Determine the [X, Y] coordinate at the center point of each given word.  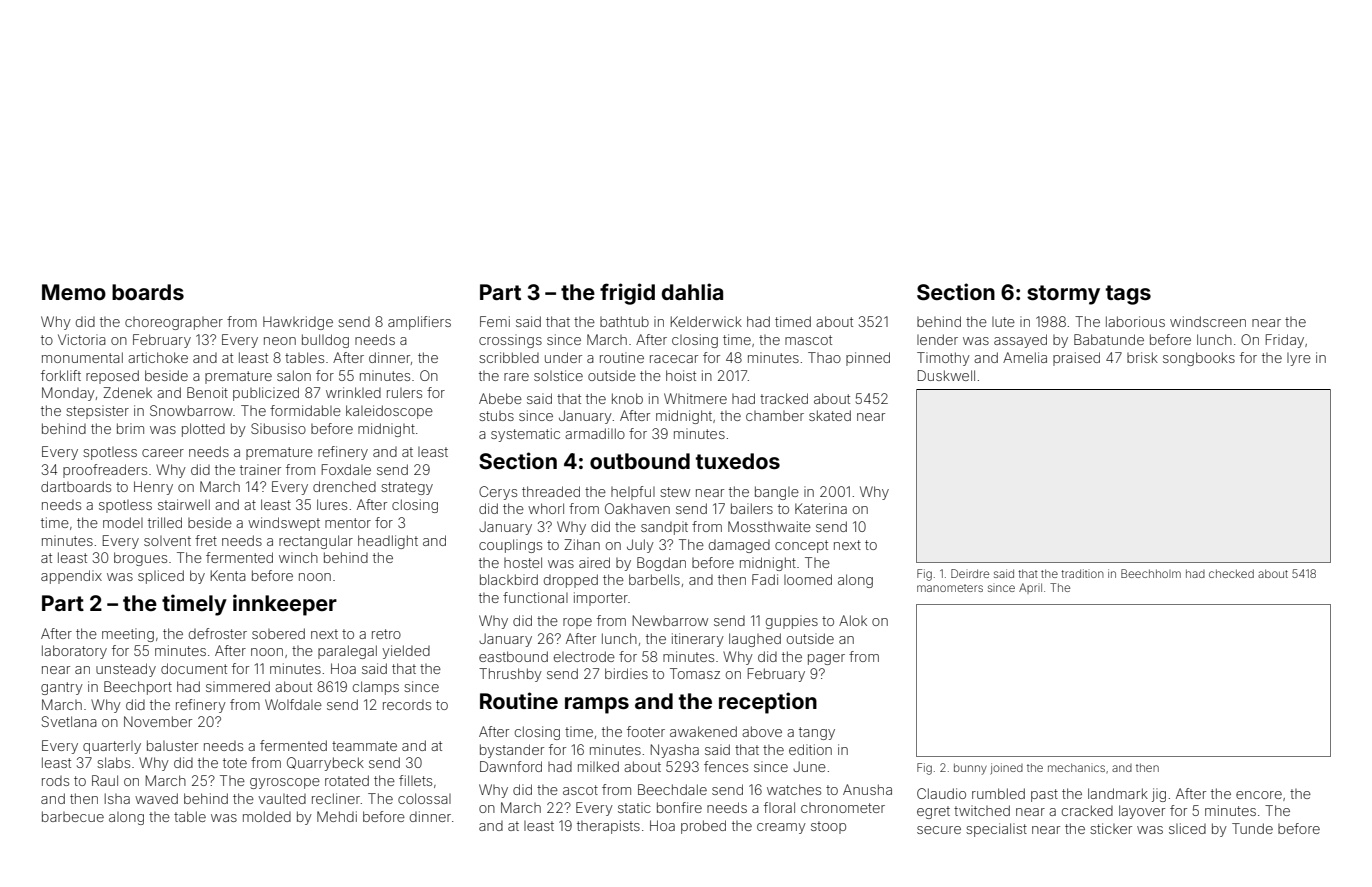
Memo [74, 292]
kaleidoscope [389, 412]
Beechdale [672, 789]
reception [768, 703]
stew [675, 492]
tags [1128, 295]
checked [1231, 573]
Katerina [821, 508]
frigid [627, 294]
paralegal [347, 652]
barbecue [73, 816]
